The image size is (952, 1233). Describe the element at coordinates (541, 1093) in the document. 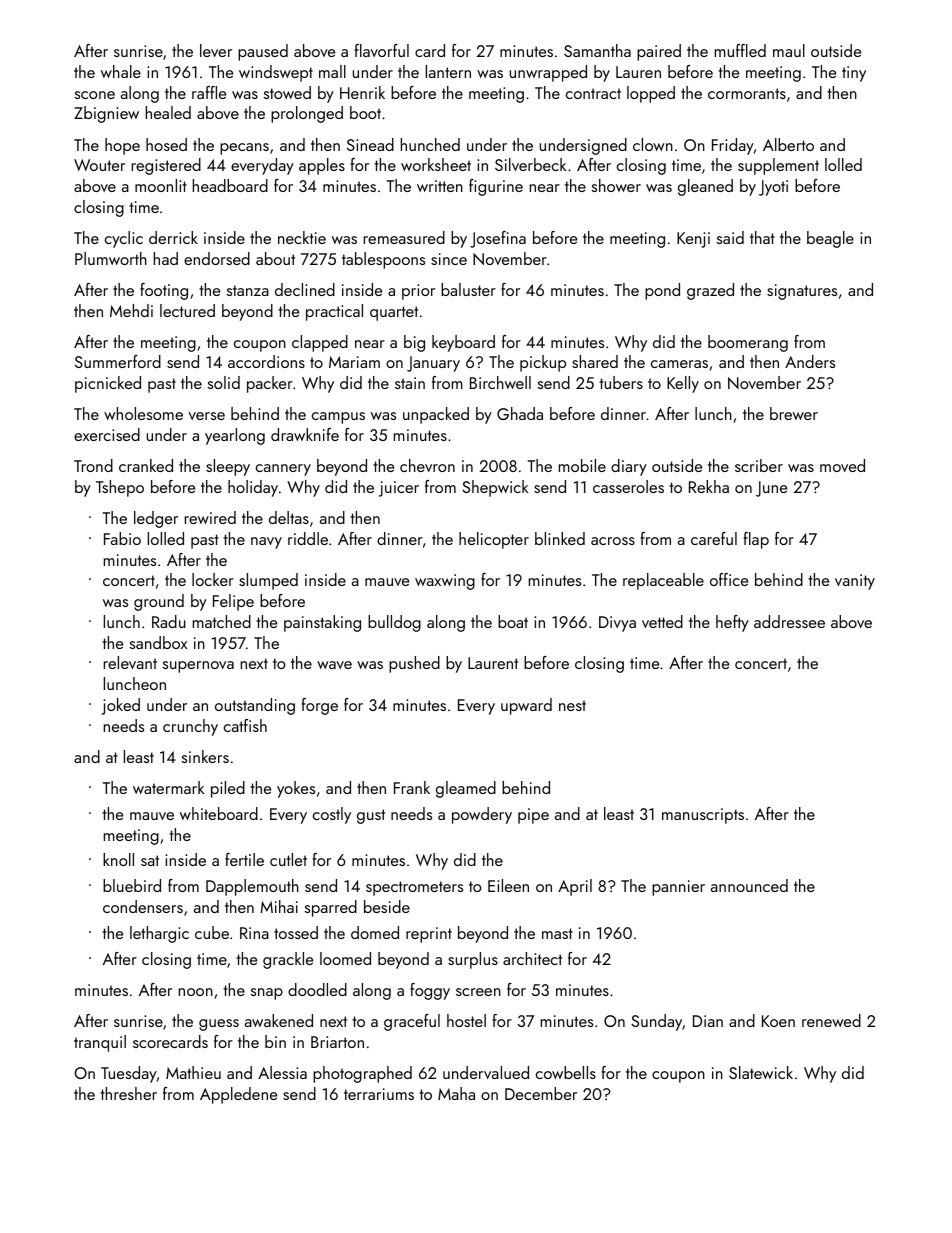

I see `December` at that location.
